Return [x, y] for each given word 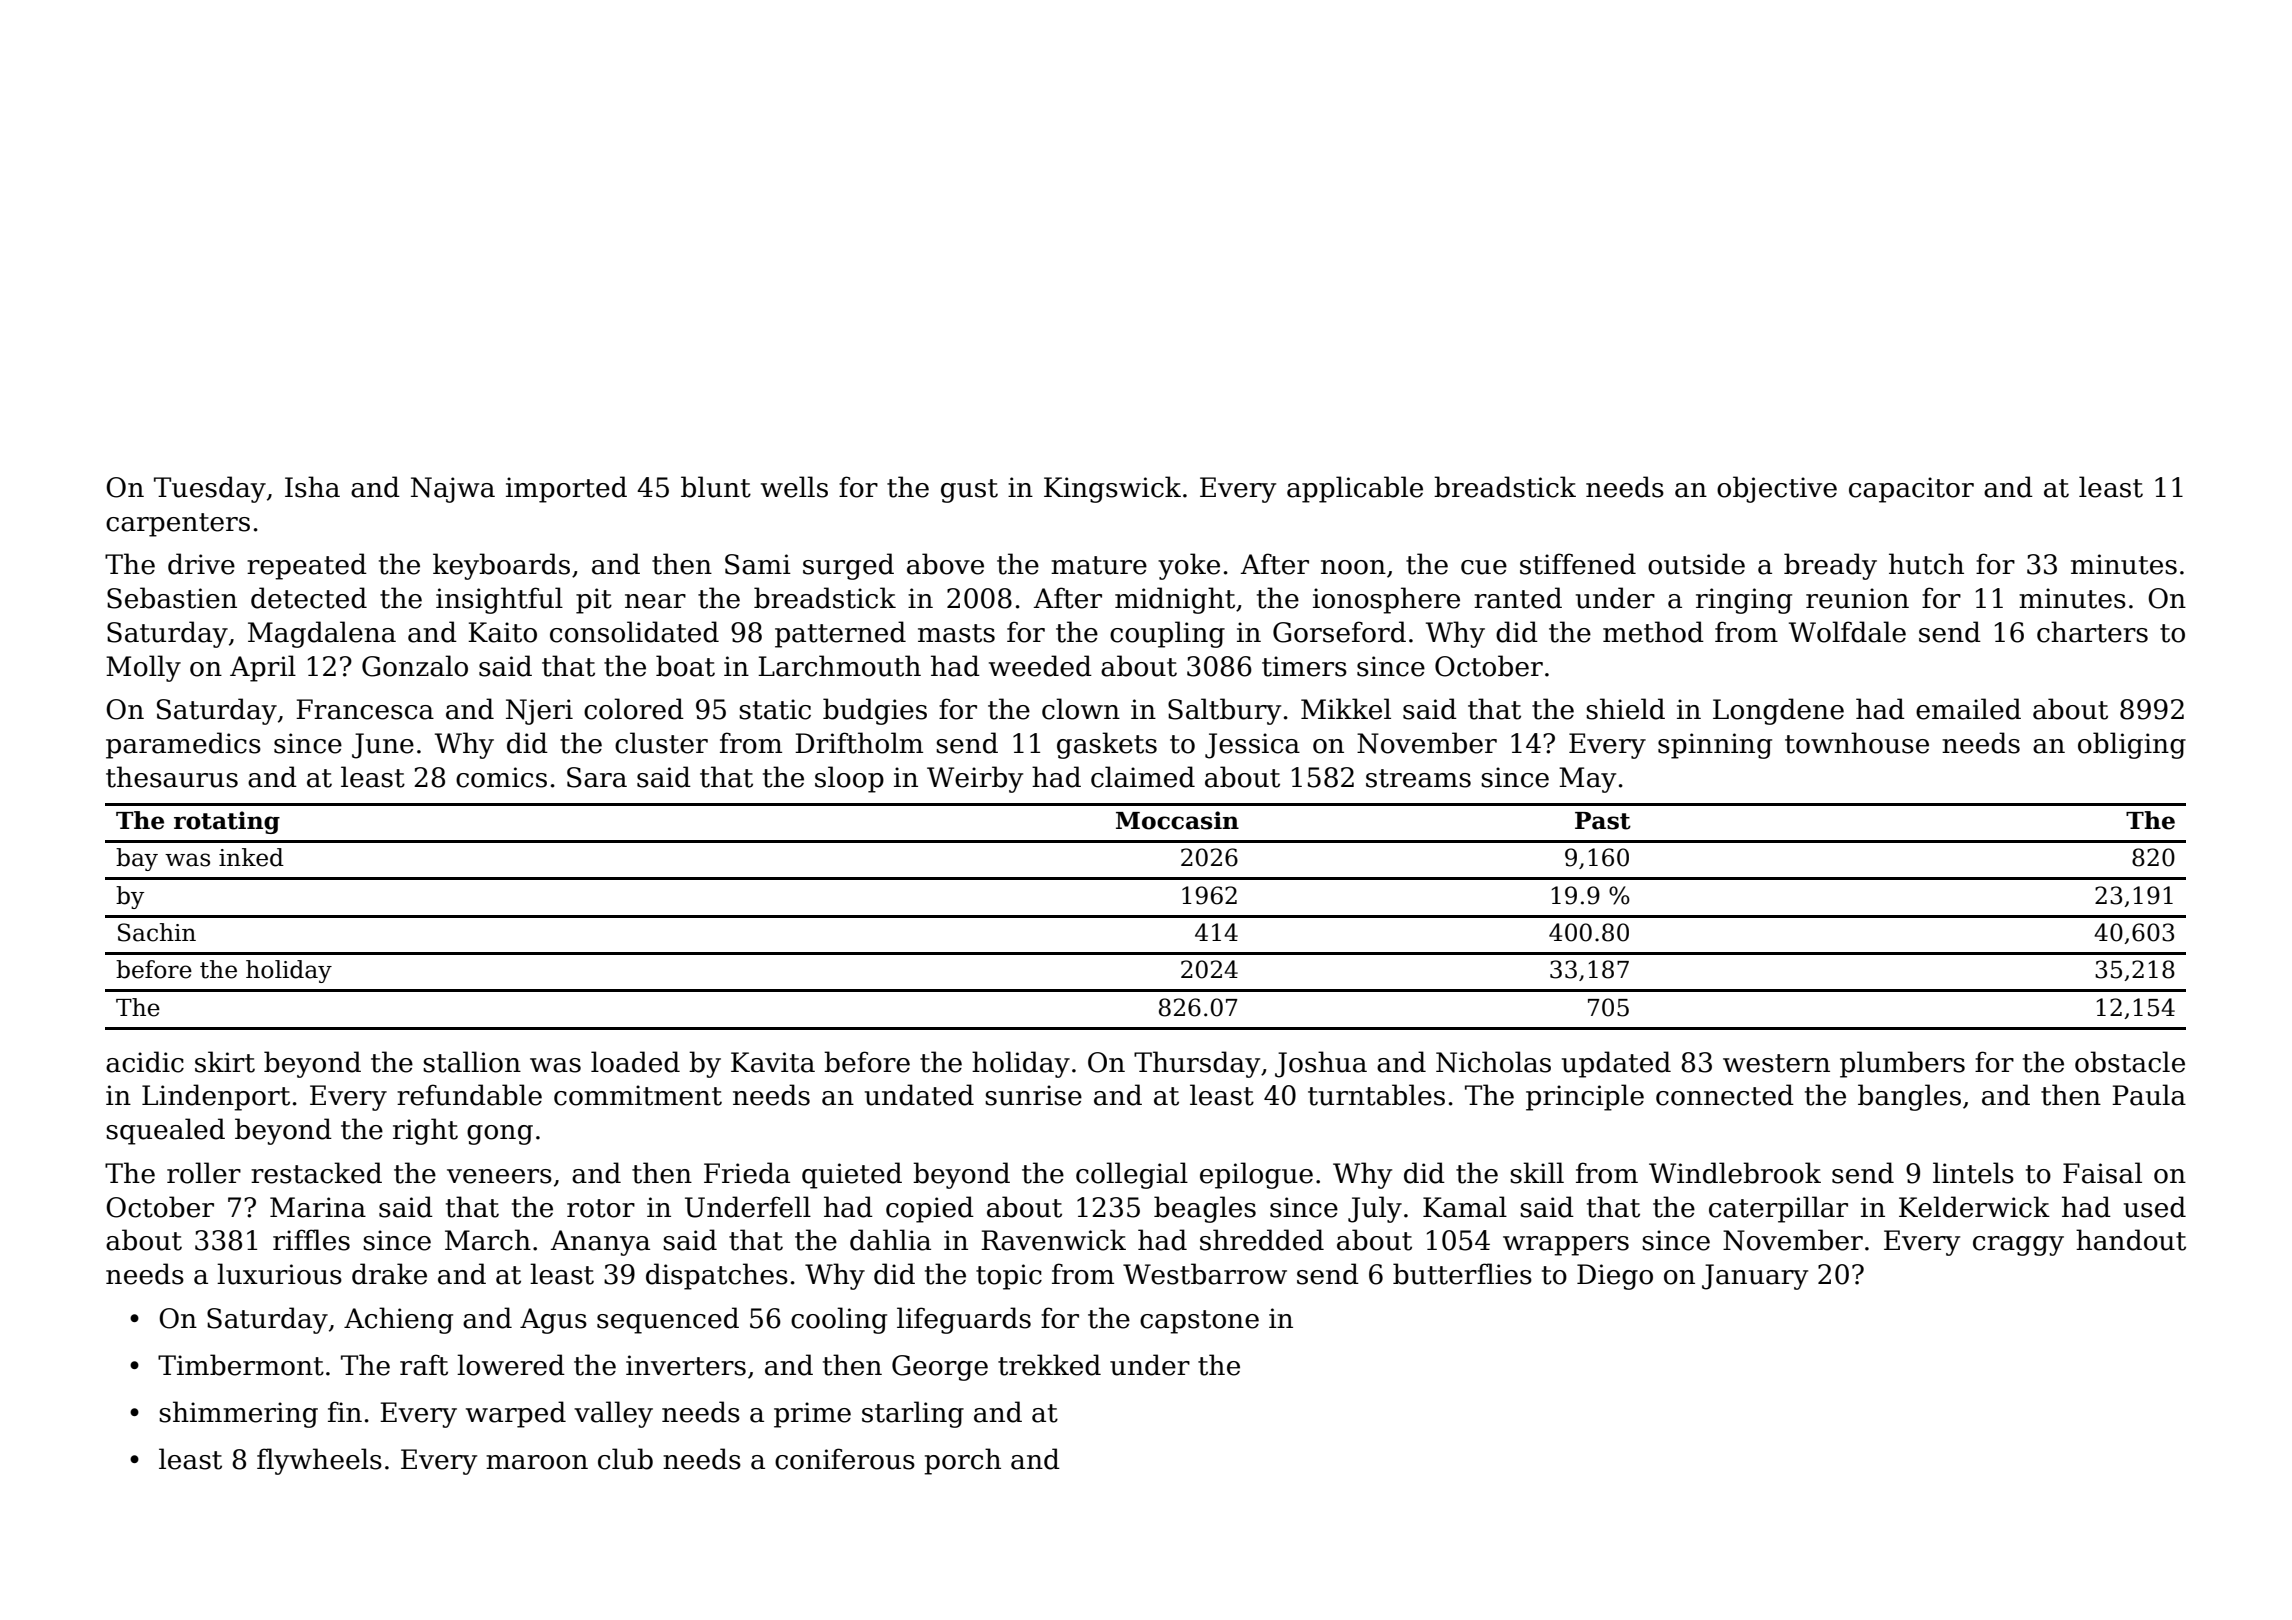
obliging [2132, 745]
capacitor [1911, 490]
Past [1603, 821]
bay [137, 859]
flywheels [319, 1461]
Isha [312, 487]
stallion [472, 1062]
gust [969, 491]
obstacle [2130, 1062]
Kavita [773, 1062]
